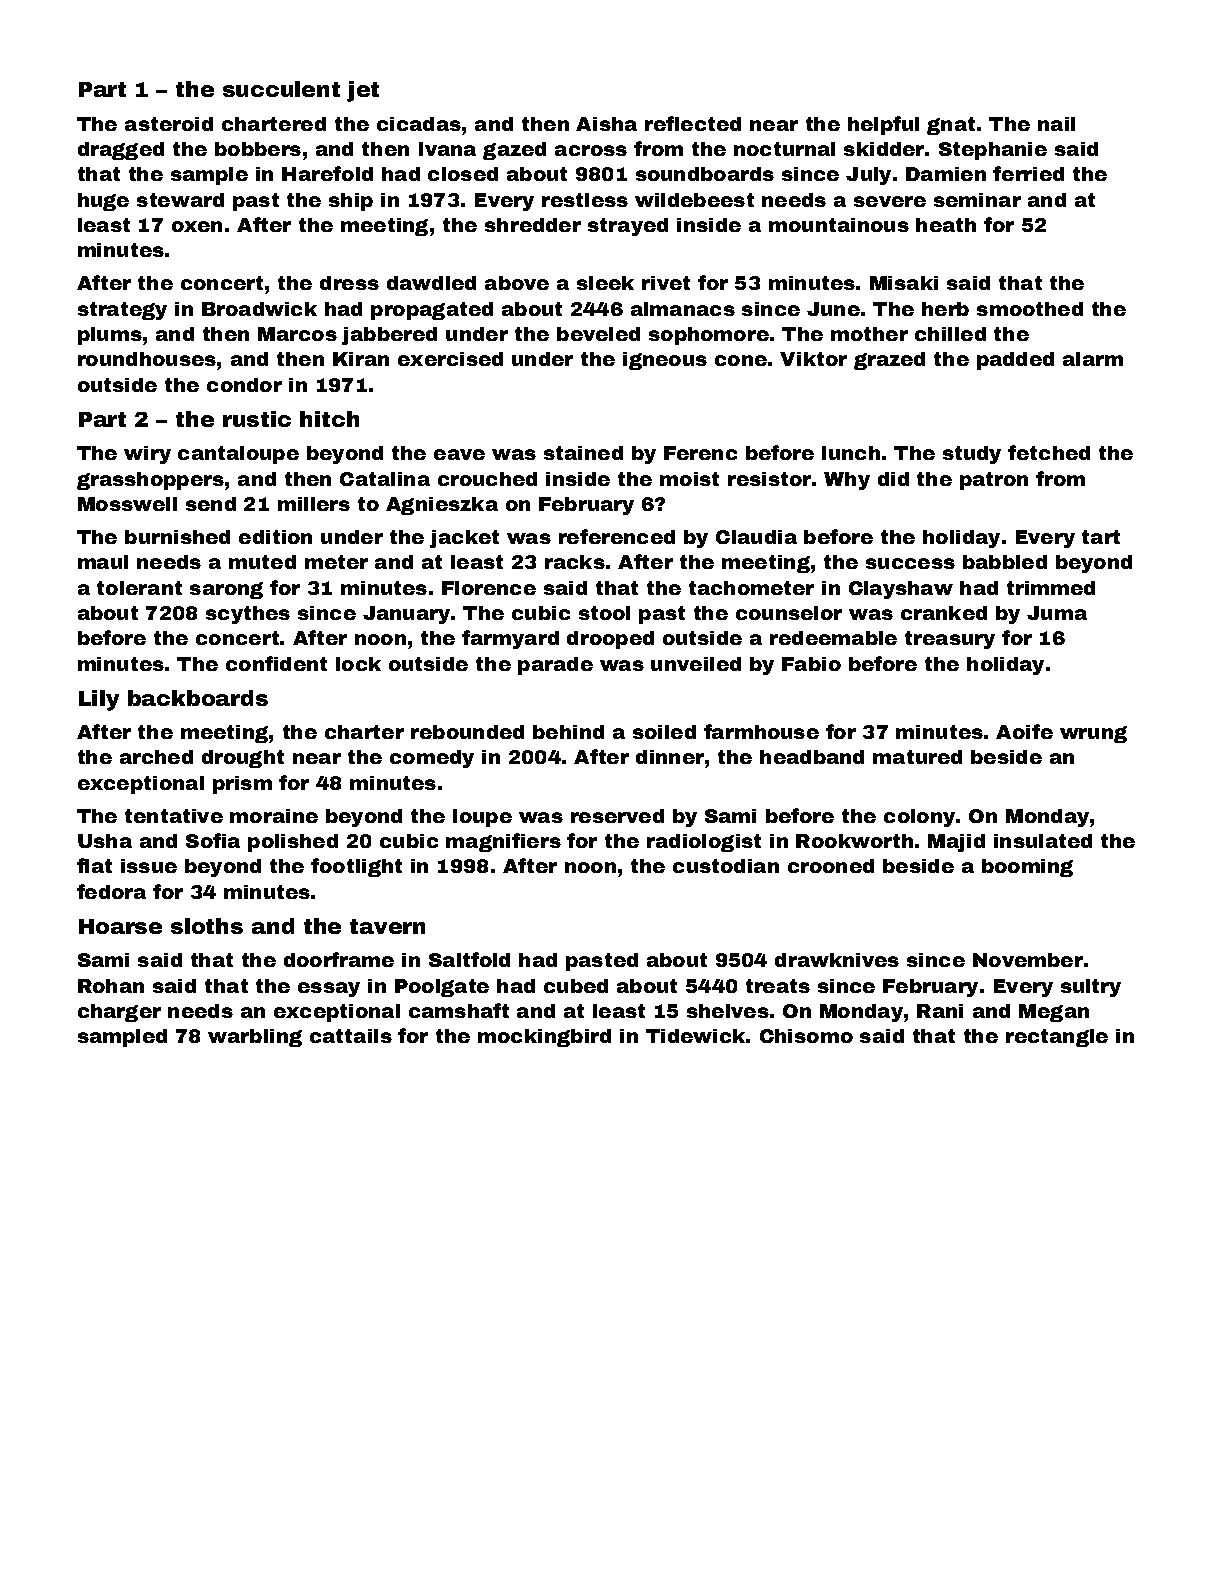 The height and width of the screenshot is (1580, 1221). What do you see at coordinates (833, 638) in the screenshot?
I see `redeemable` at bounding box center [833, 638].
